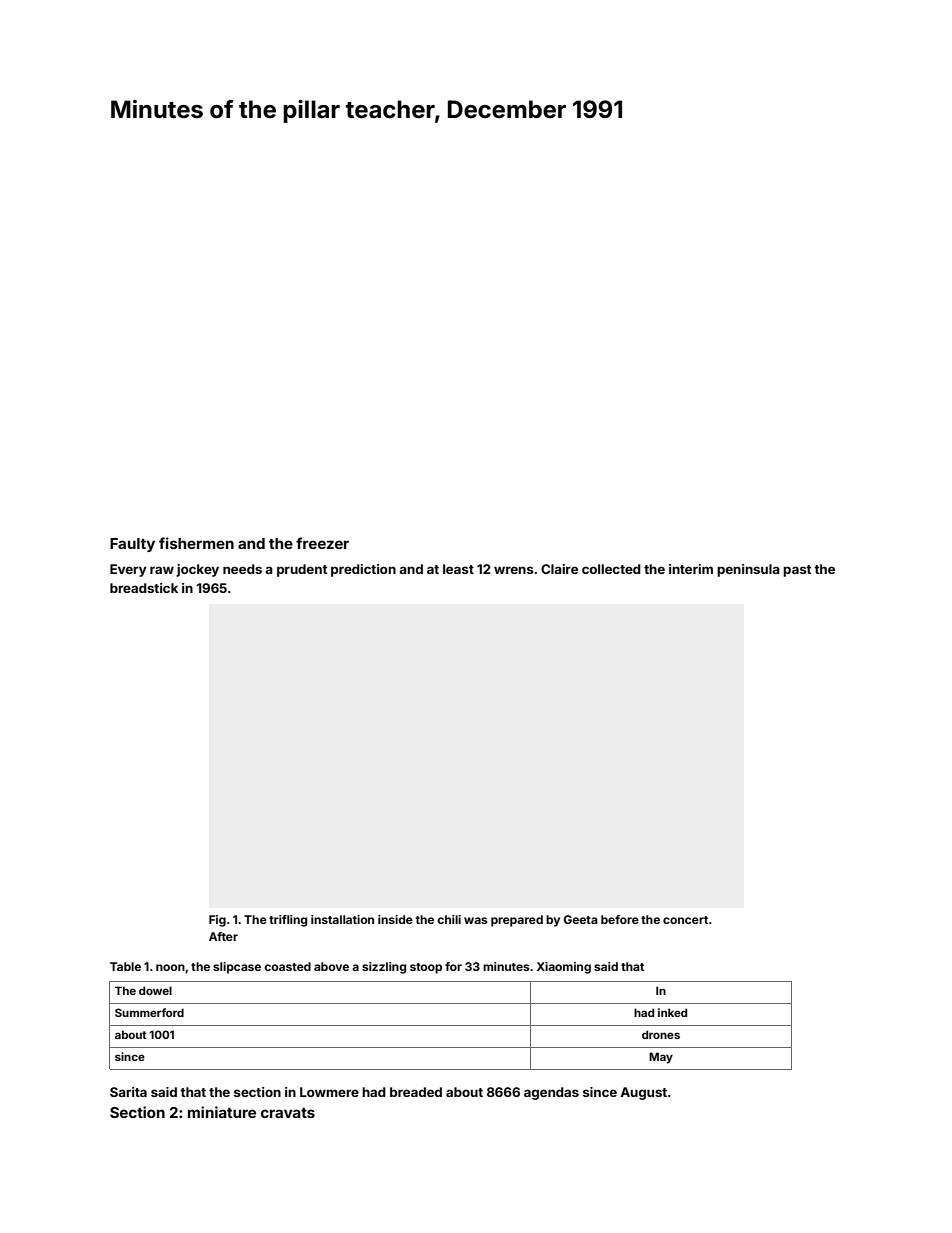 The image size is (952, 1233). Describe the element at coordinates (797, 571) in the screenshot. I see `past` at that location.
